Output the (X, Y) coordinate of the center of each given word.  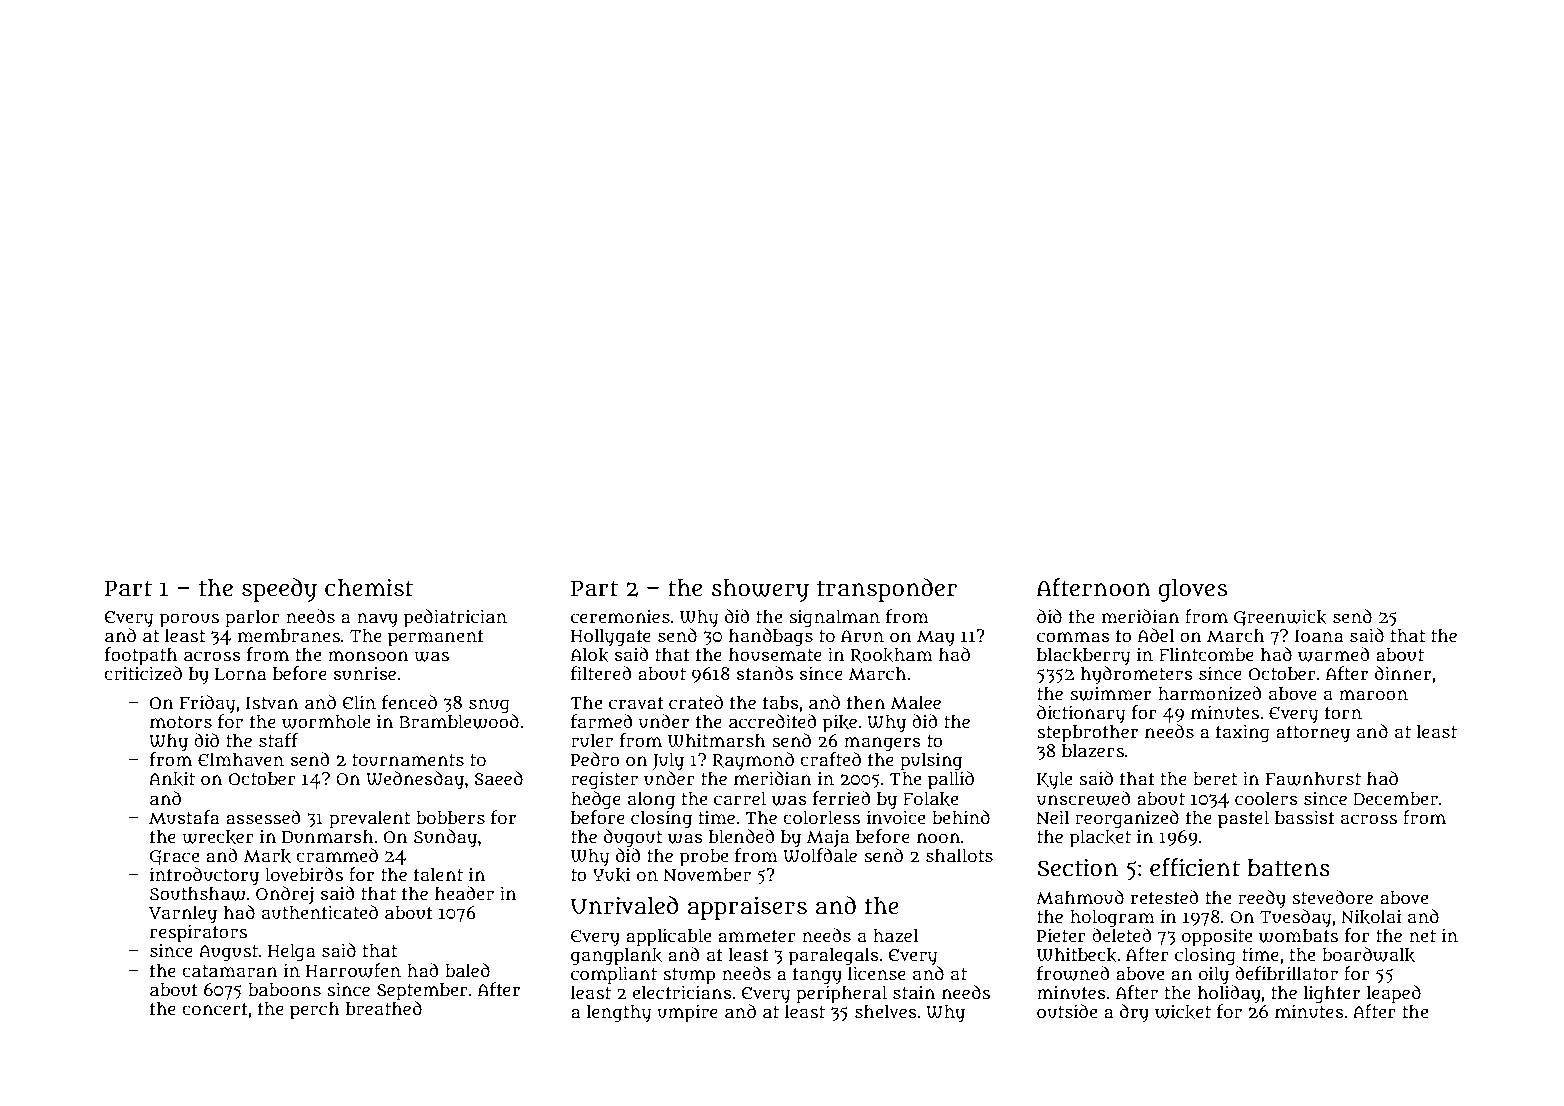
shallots (959, 855)
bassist (1305, 817)
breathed (384, 1008)
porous (189, 620)
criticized (143, 673)
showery (760, 590)
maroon (1373, 695)
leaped (1393, 994)
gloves (1192, 590)
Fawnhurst (1313, 778)
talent (438, 874)
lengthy (618, 1013)
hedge (596, 800)
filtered (601, 673)
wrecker (218, 837)
